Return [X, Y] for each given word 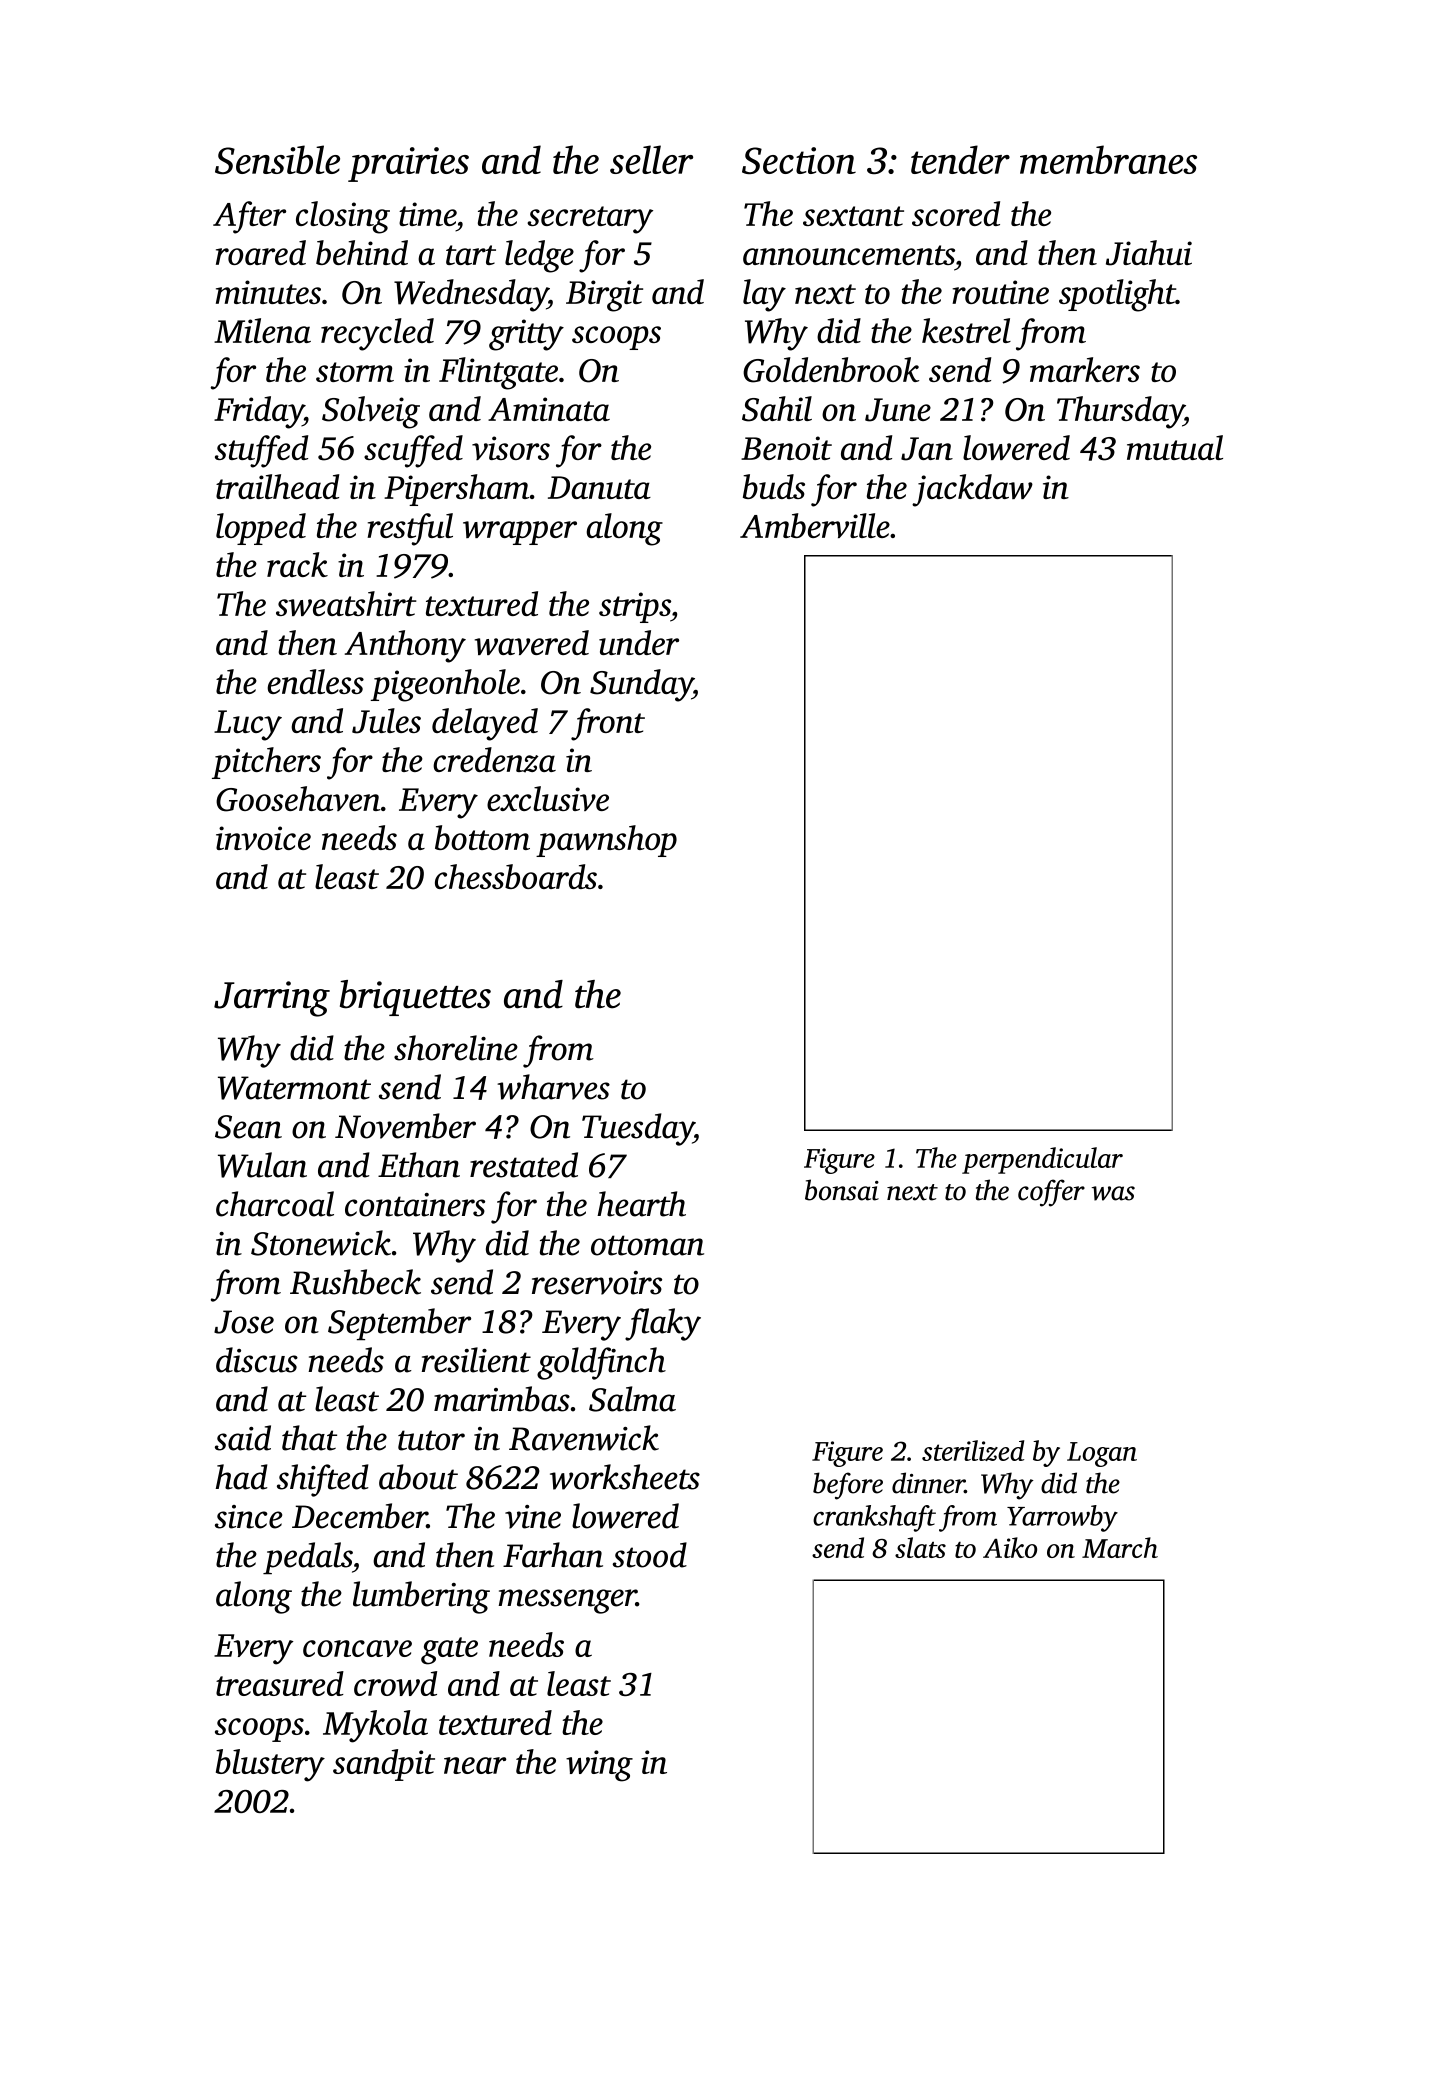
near [475, 1765]
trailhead [277, 486]
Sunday [641, 685]
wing [599, 1766]
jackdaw [972, 490]
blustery [270, 1765]
